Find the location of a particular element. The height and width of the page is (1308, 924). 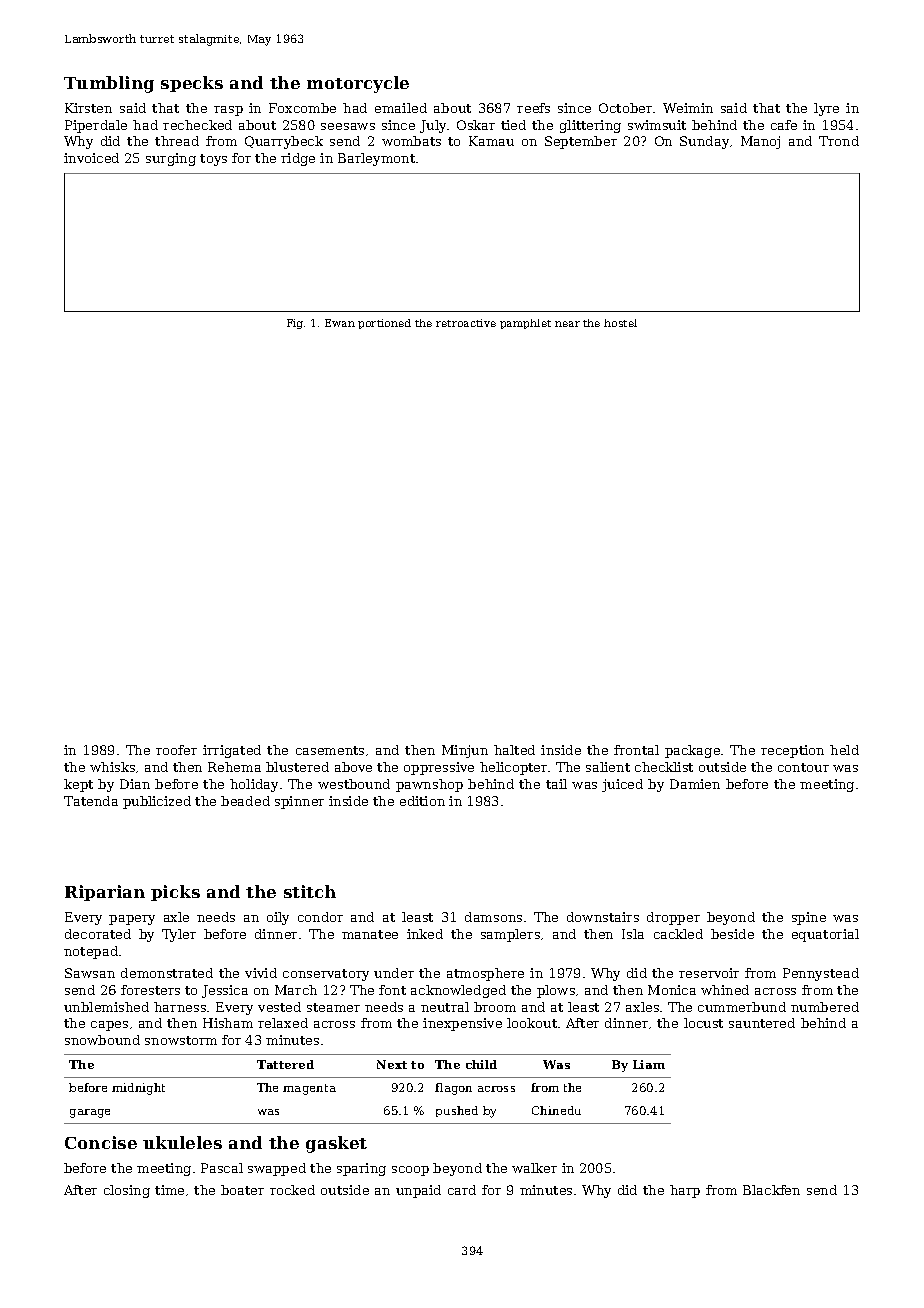

toys is located at coordinates (213, 160).
